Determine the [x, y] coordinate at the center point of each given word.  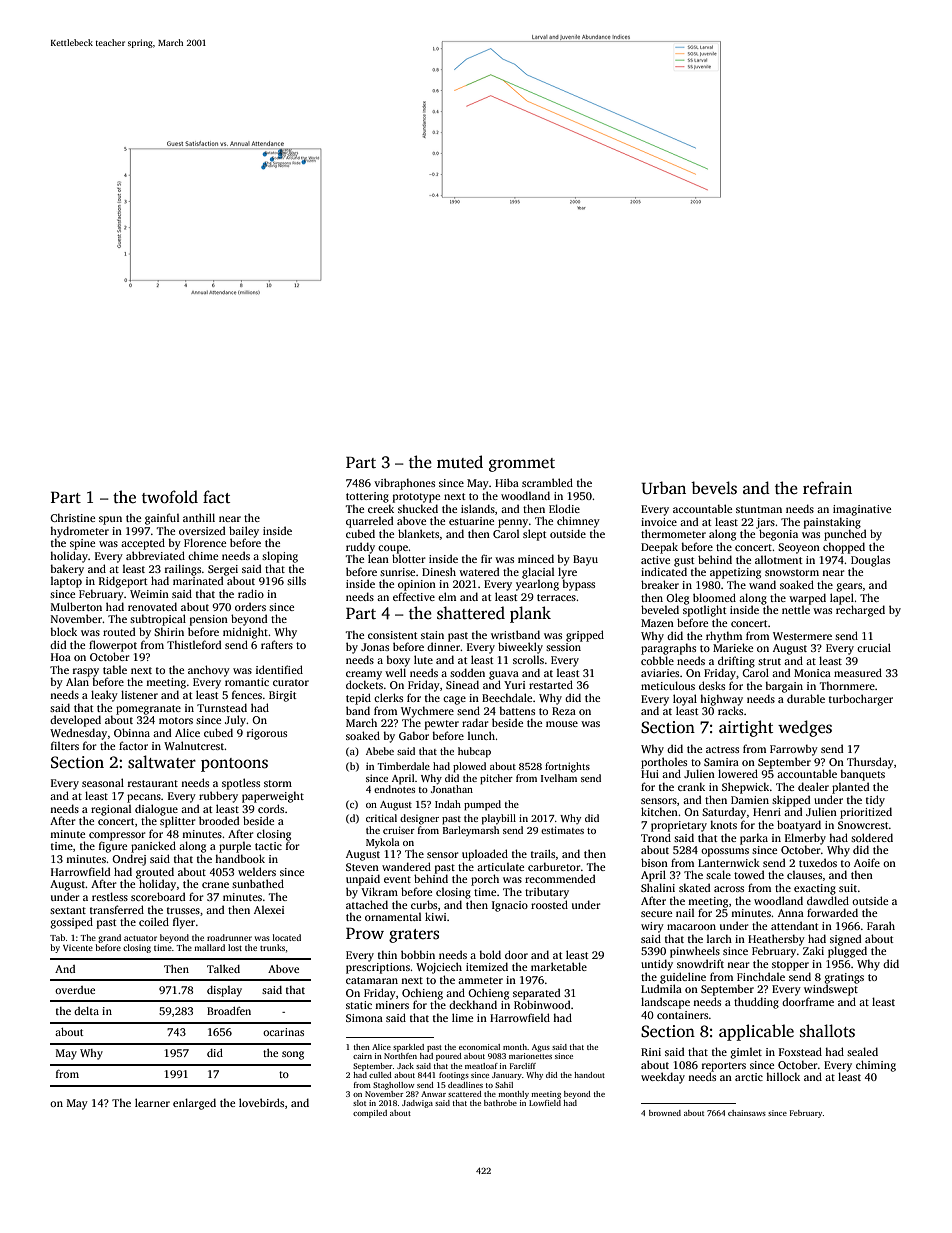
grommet [522, 465]
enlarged [194, 1104]
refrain [827, 487]
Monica [812, 673]
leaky [104, 696]
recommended [560, 878]
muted [460, 462]
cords [271, 808]
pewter [442, 725]
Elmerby [805, 839]
